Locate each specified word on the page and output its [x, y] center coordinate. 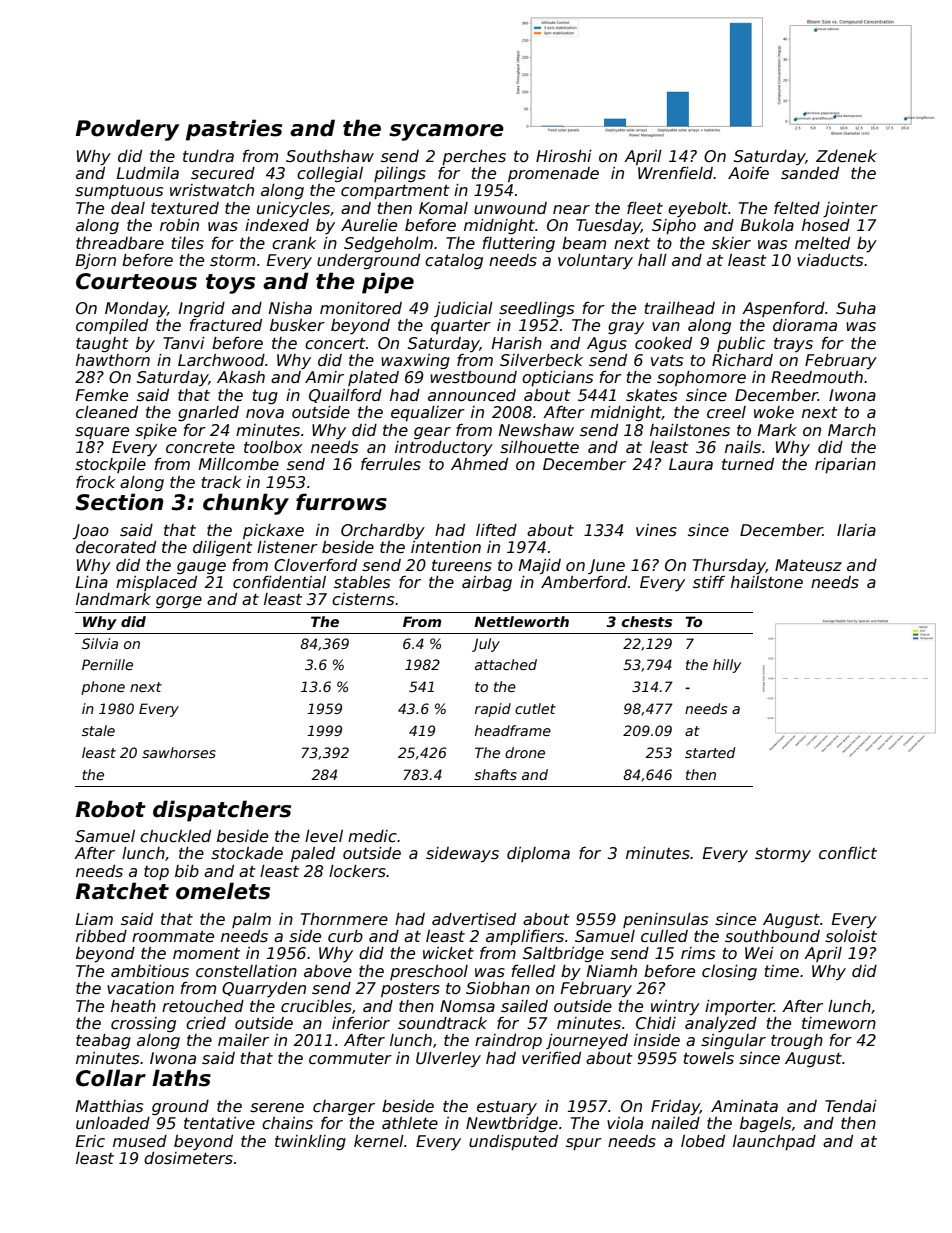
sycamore [446, 132]
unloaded [113, 1123]
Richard [742, 360]
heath [133, 1006]
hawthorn [113, 360]
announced [472, 395]
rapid [493, 710]
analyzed [721, 1024]
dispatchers [222, 811]
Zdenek [846, 156]
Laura [691, 464]
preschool [429, 972]
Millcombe [239, 464]
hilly [727, 666]
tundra [208, 156]
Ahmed [479, 464]
